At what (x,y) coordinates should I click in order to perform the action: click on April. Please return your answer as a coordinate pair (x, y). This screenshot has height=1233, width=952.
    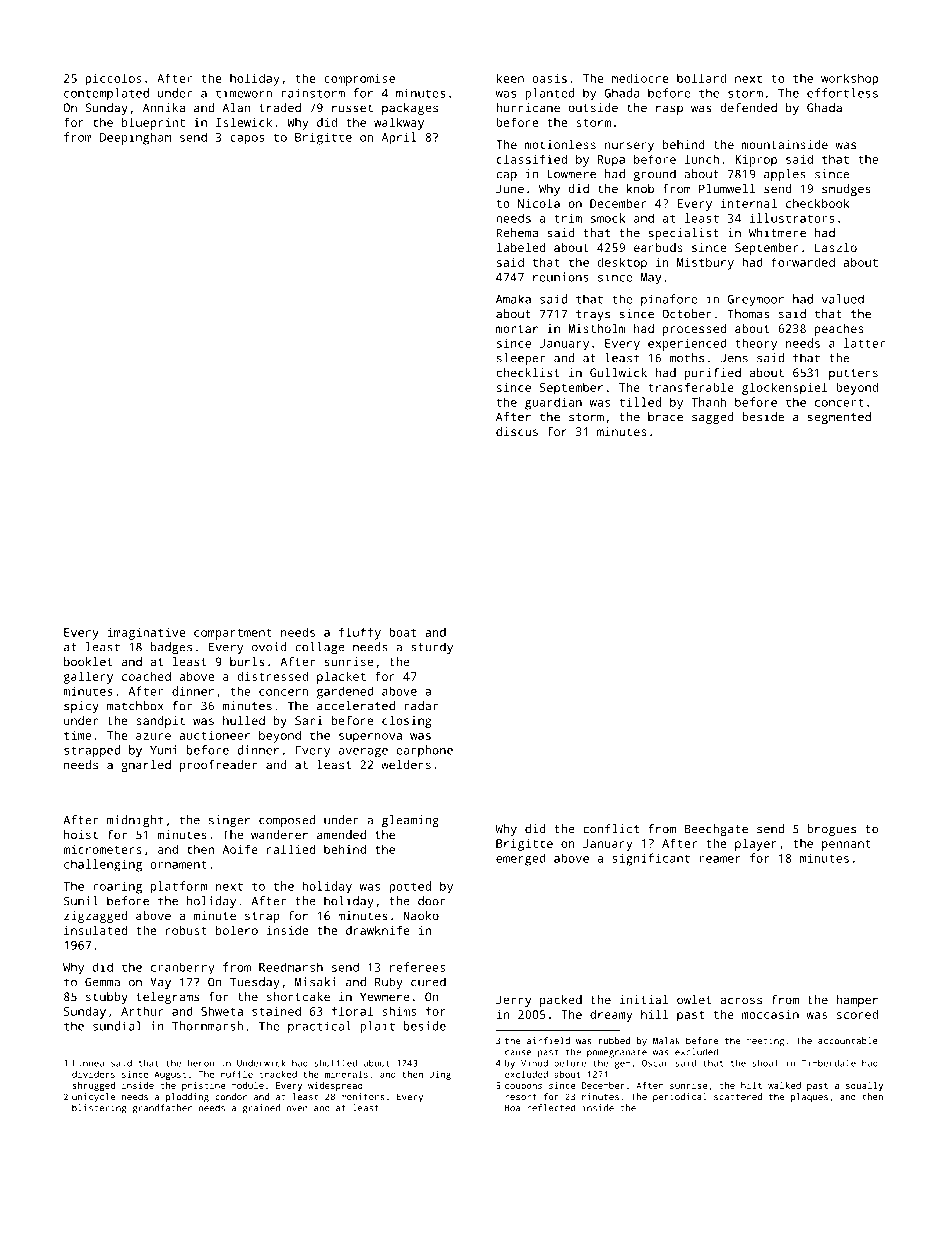
    Looking at the image, I should click on (399, 138).
